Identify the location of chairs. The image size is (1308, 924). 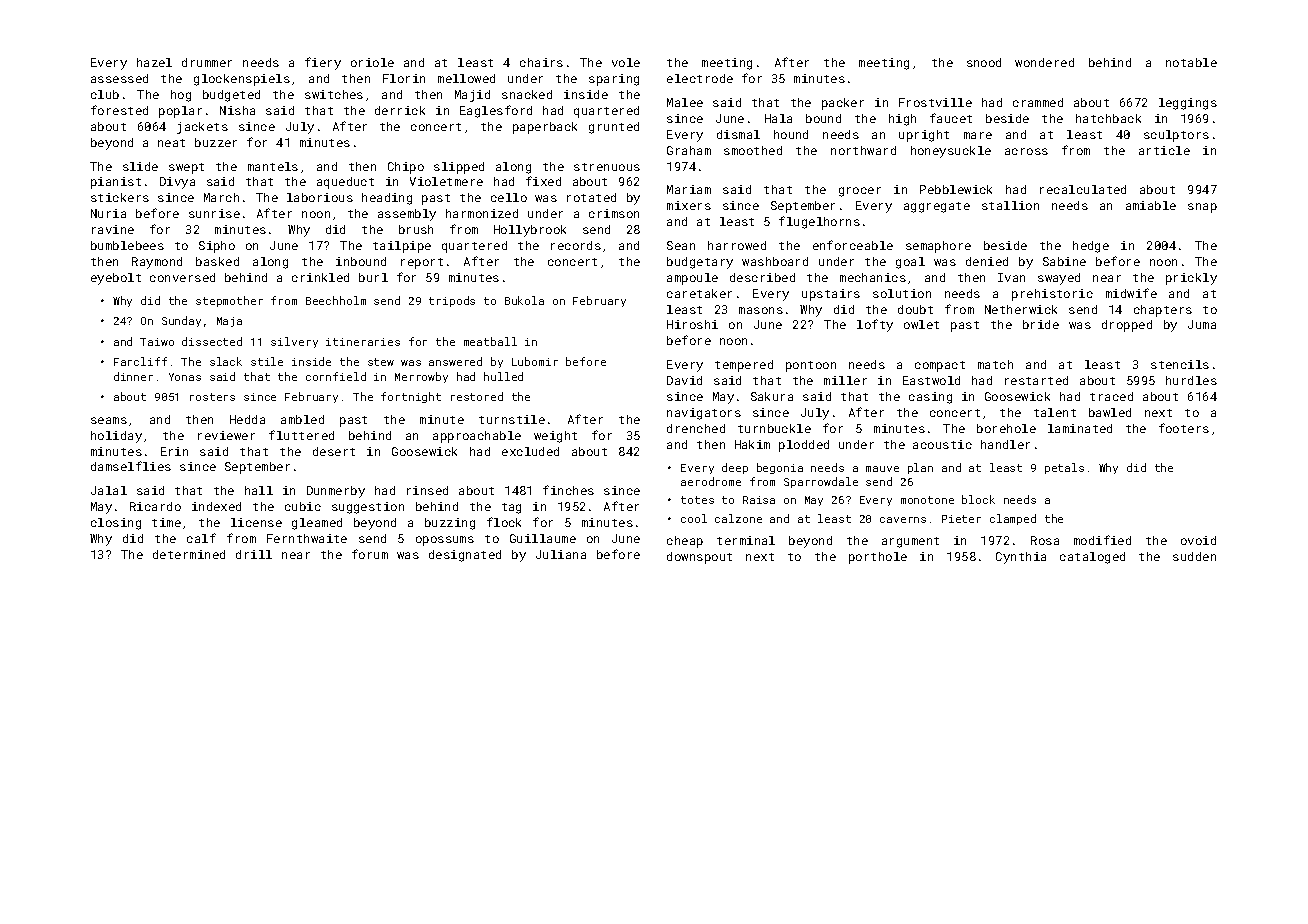
(541, 62).
